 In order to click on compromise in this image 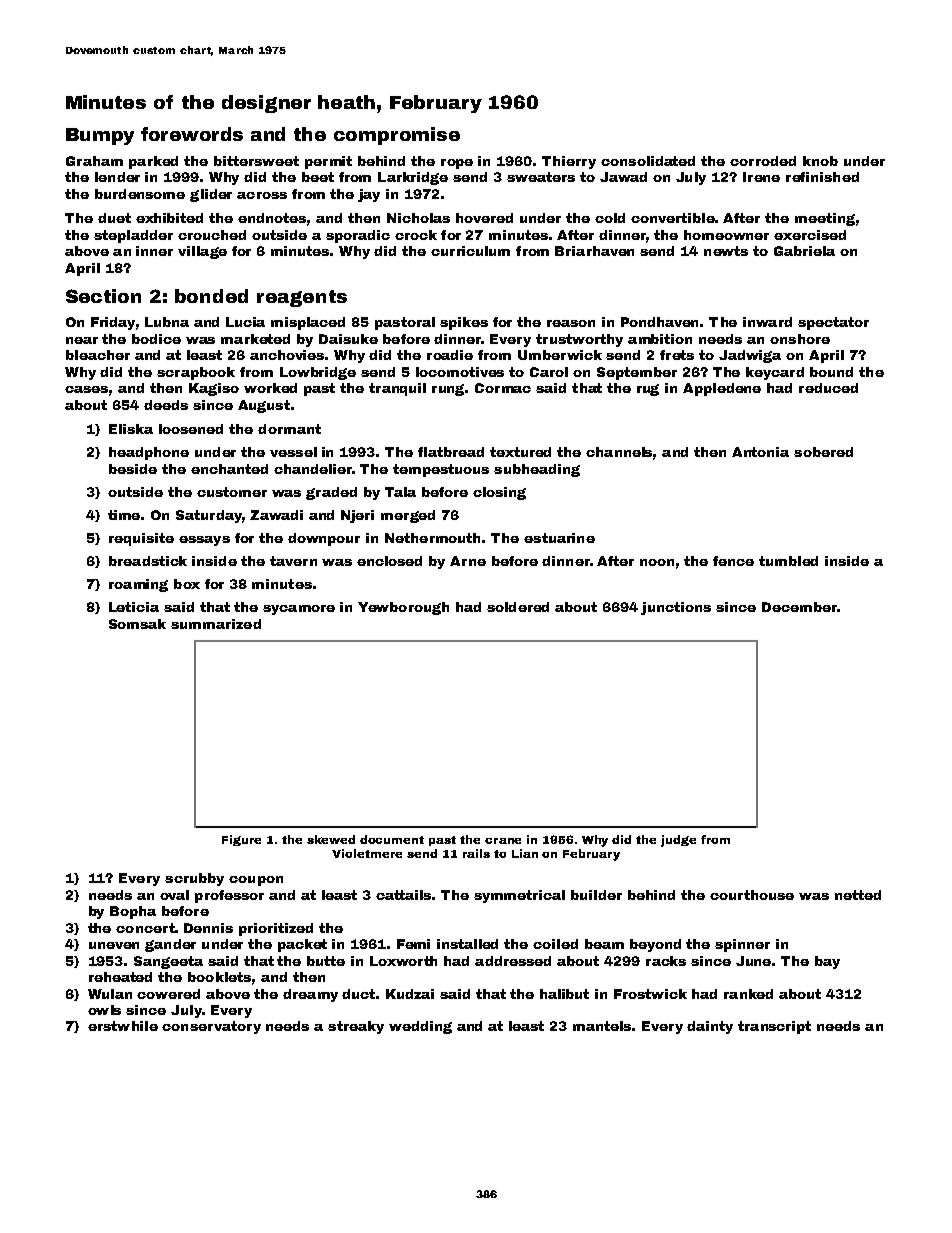, I will do `click(397, 136)`.
